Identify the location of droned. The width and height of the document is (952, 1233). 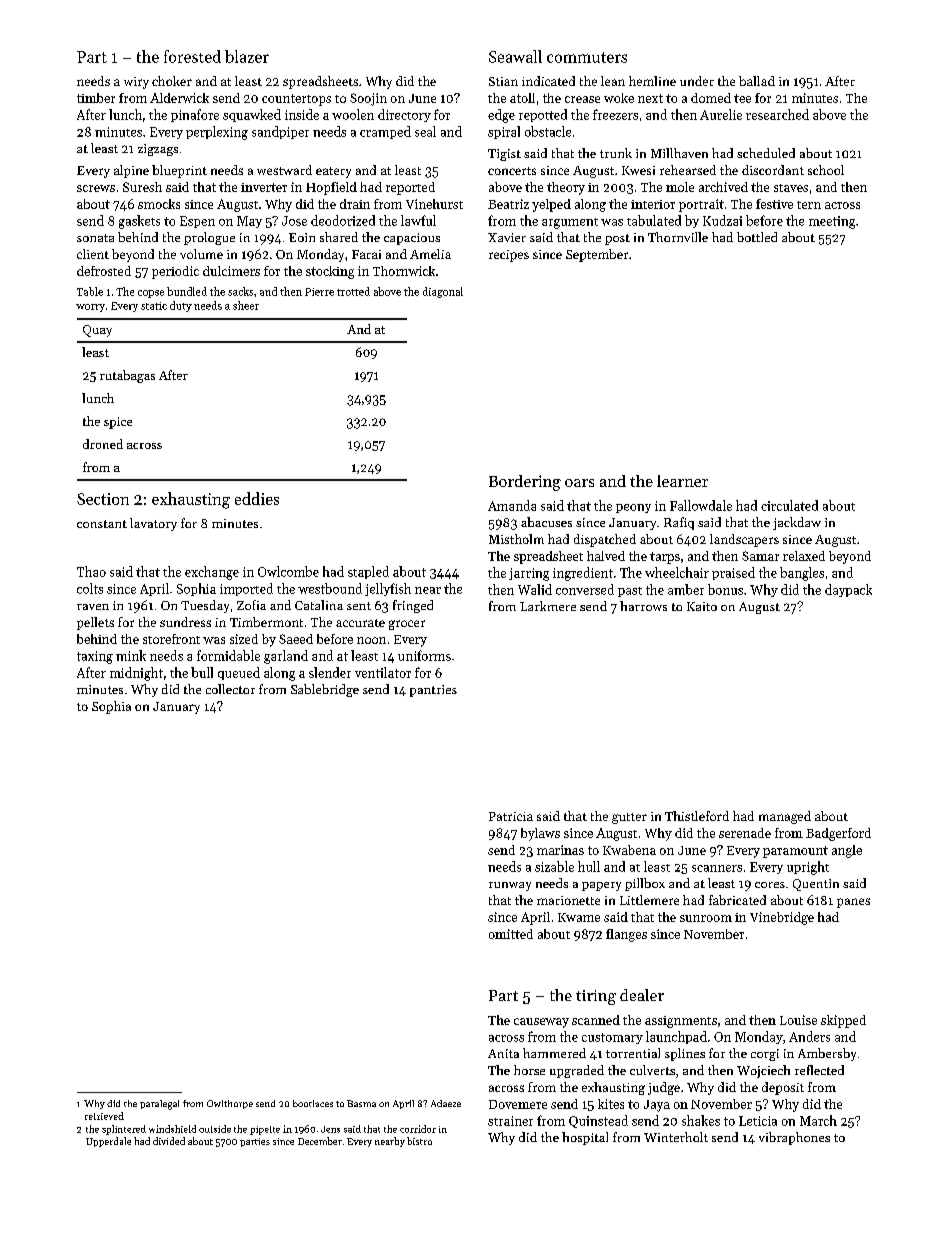
(103, 444).
